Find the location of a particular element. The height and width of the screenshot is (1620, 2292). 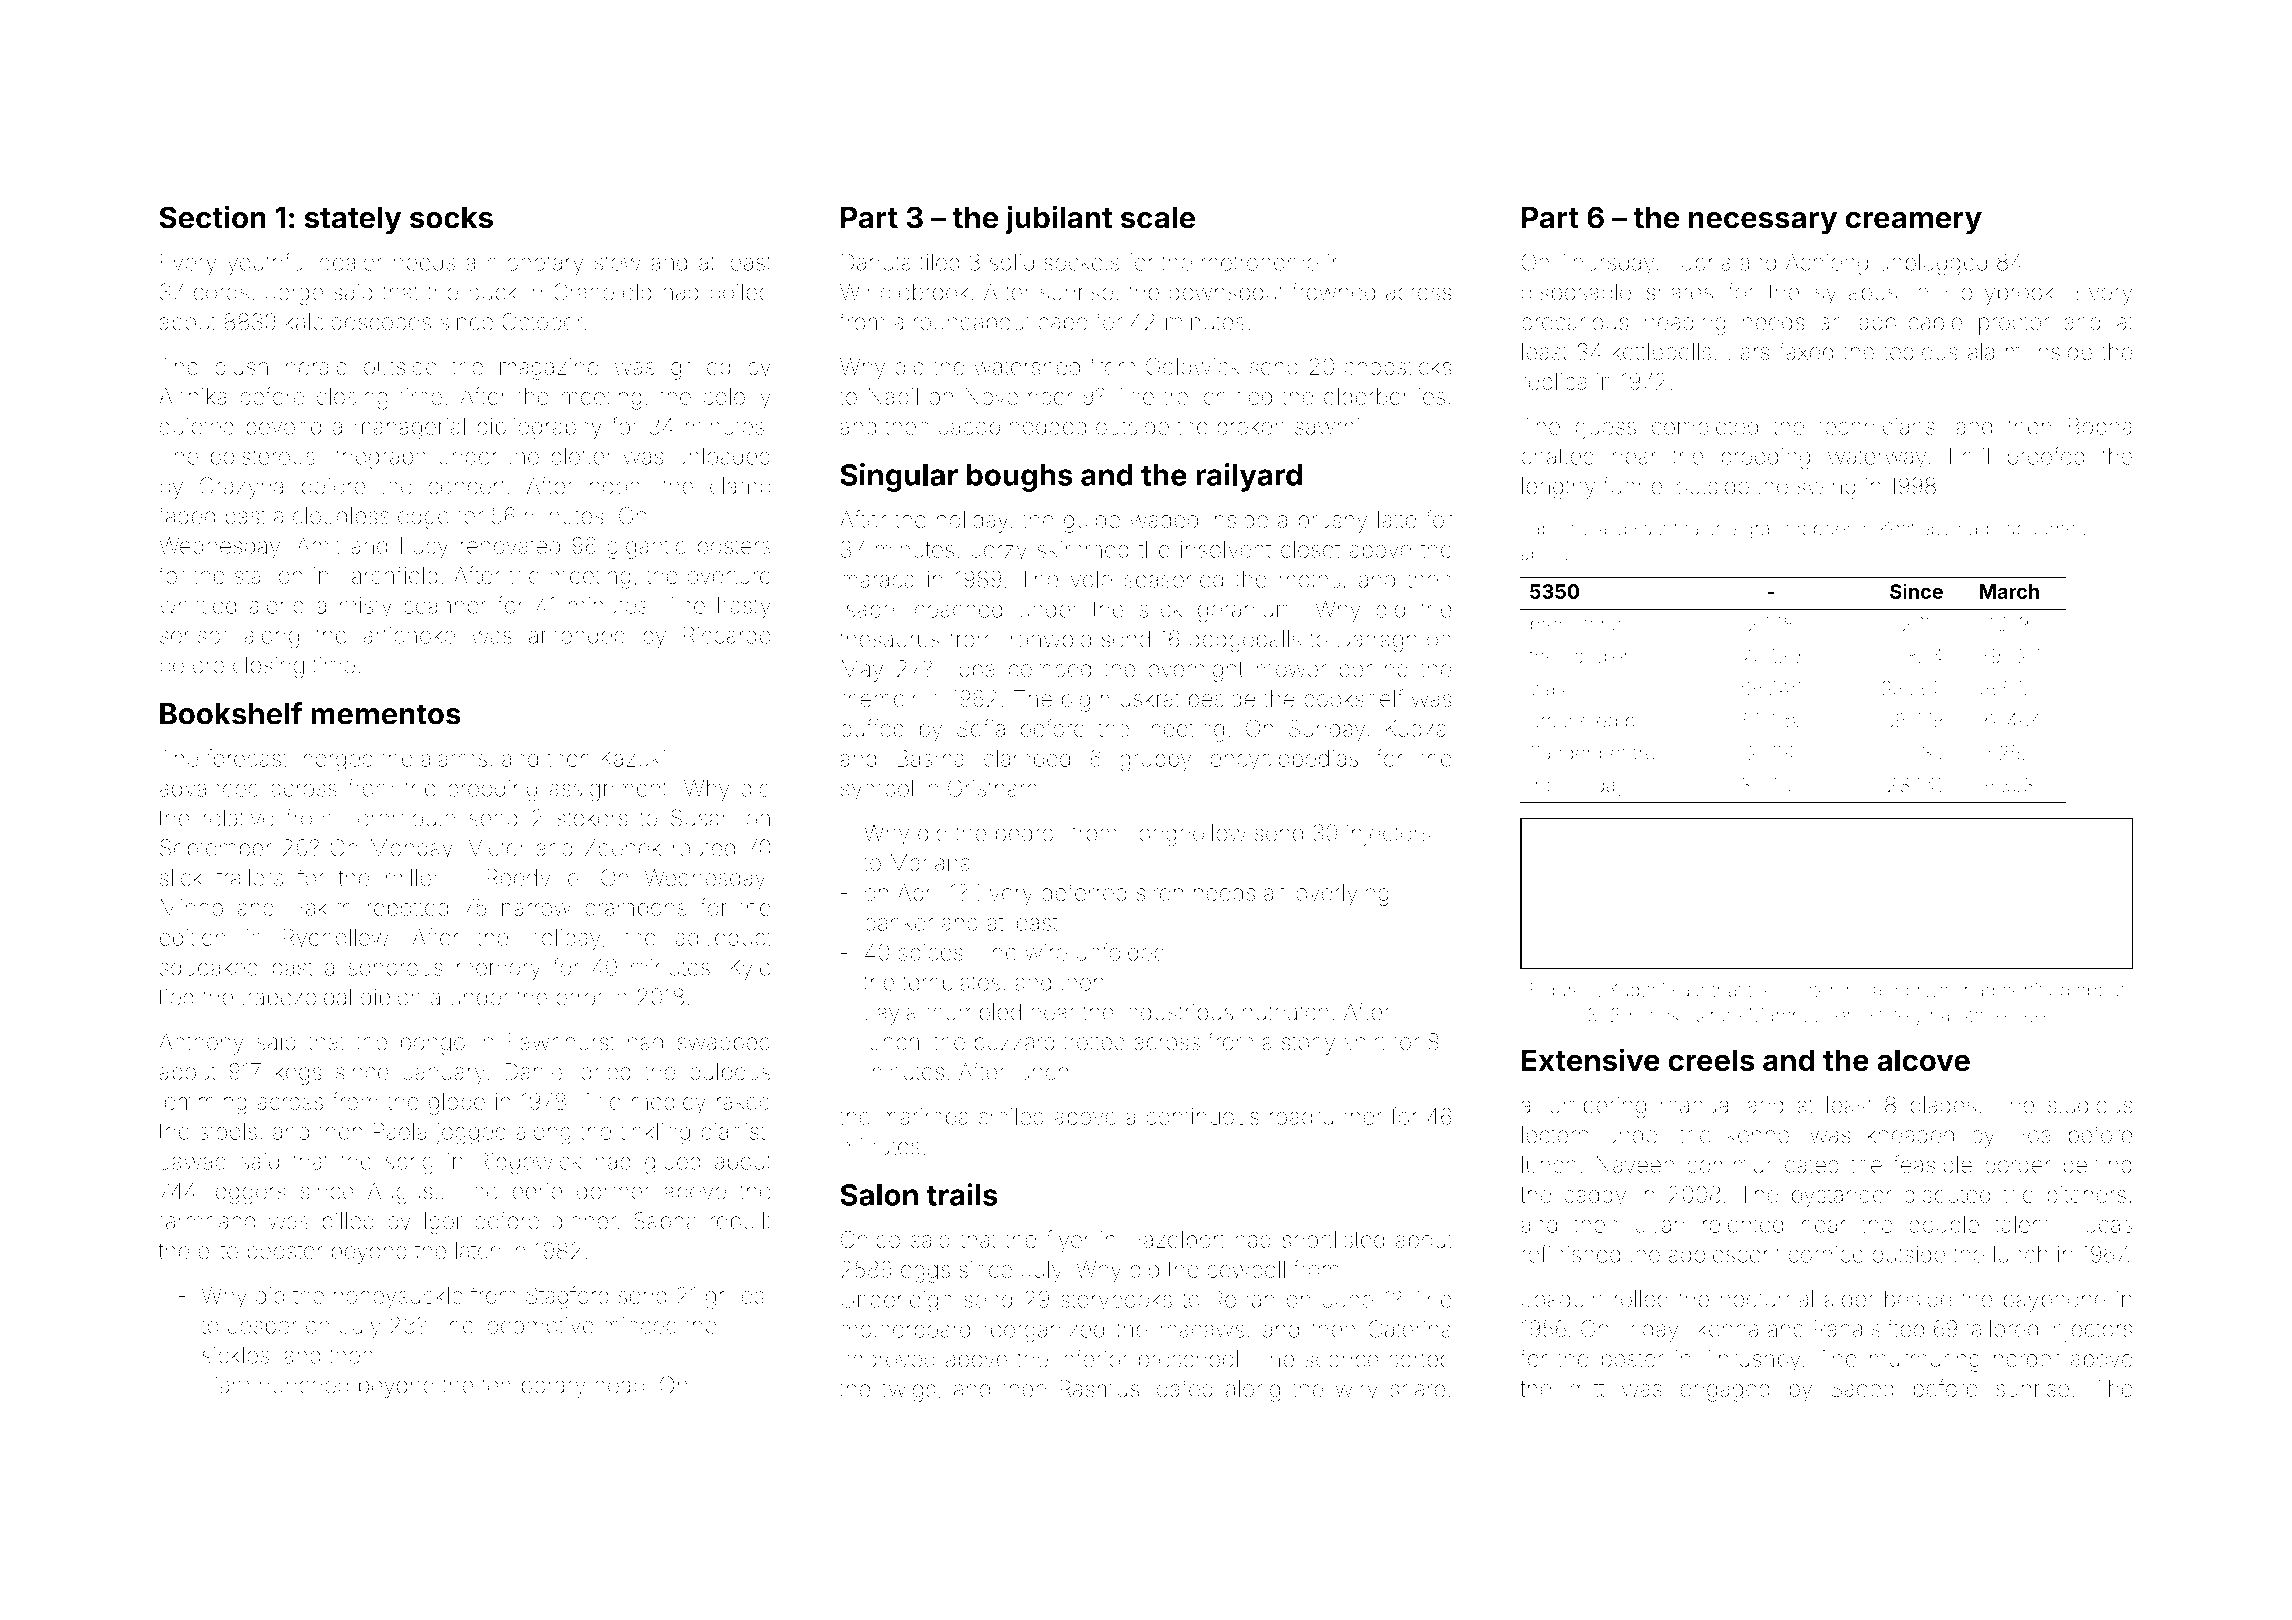

amended is located at coordinates (577, 635).
